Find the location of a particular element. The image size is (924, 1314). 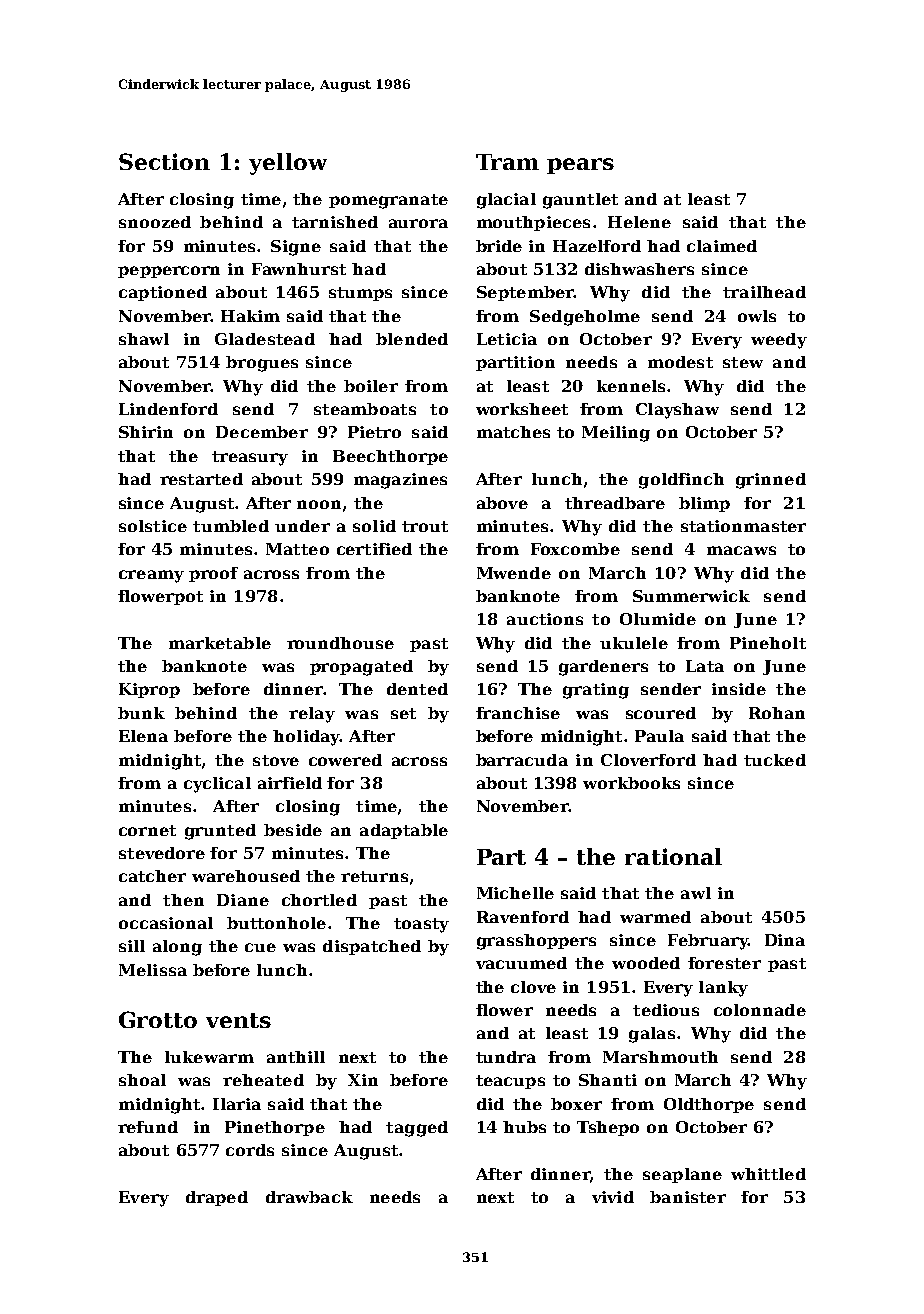

Michelle is located at coordinates (515, 893).
